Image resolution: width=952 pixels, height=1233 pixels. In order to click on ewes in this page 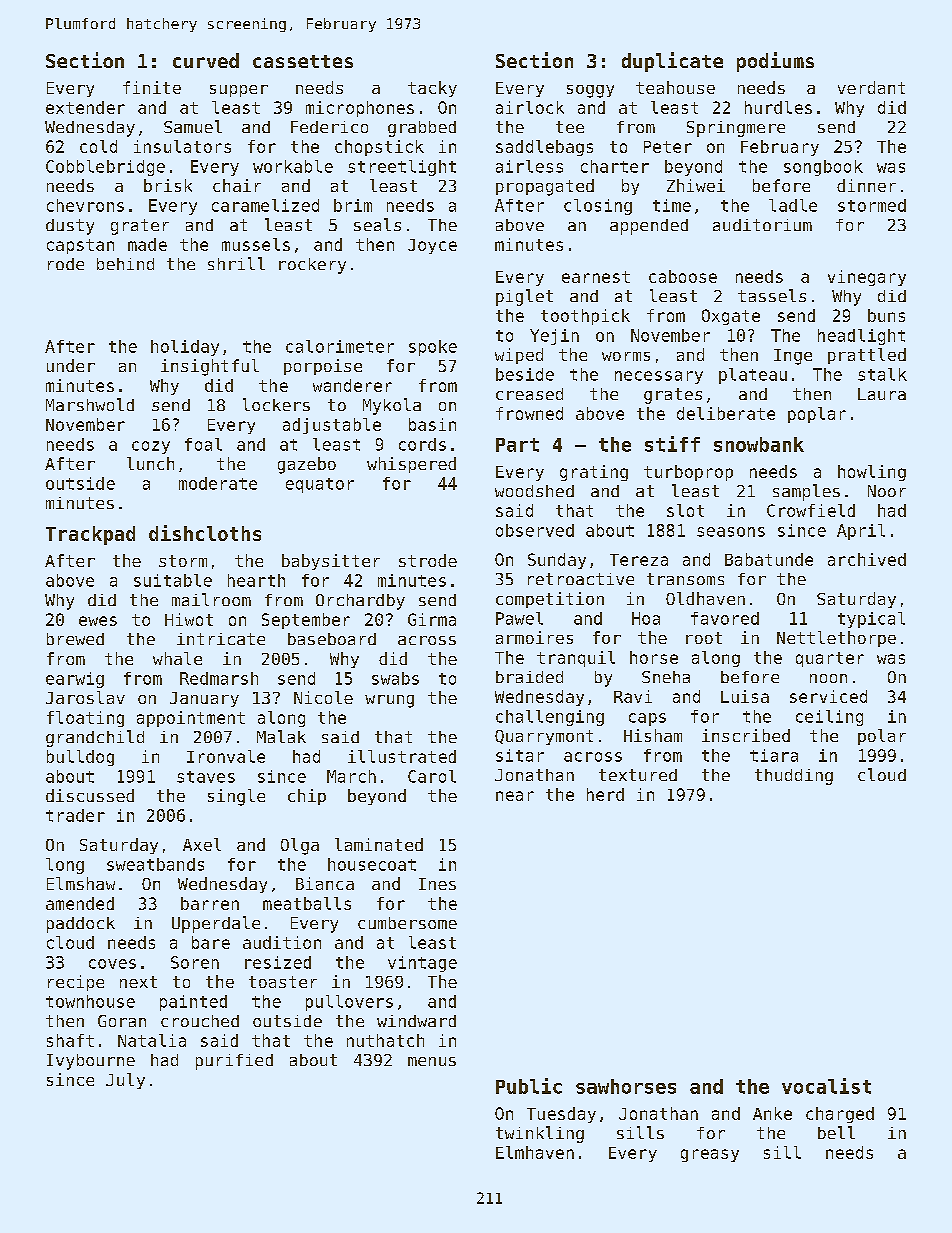, I will do `click(98, 621)`.
